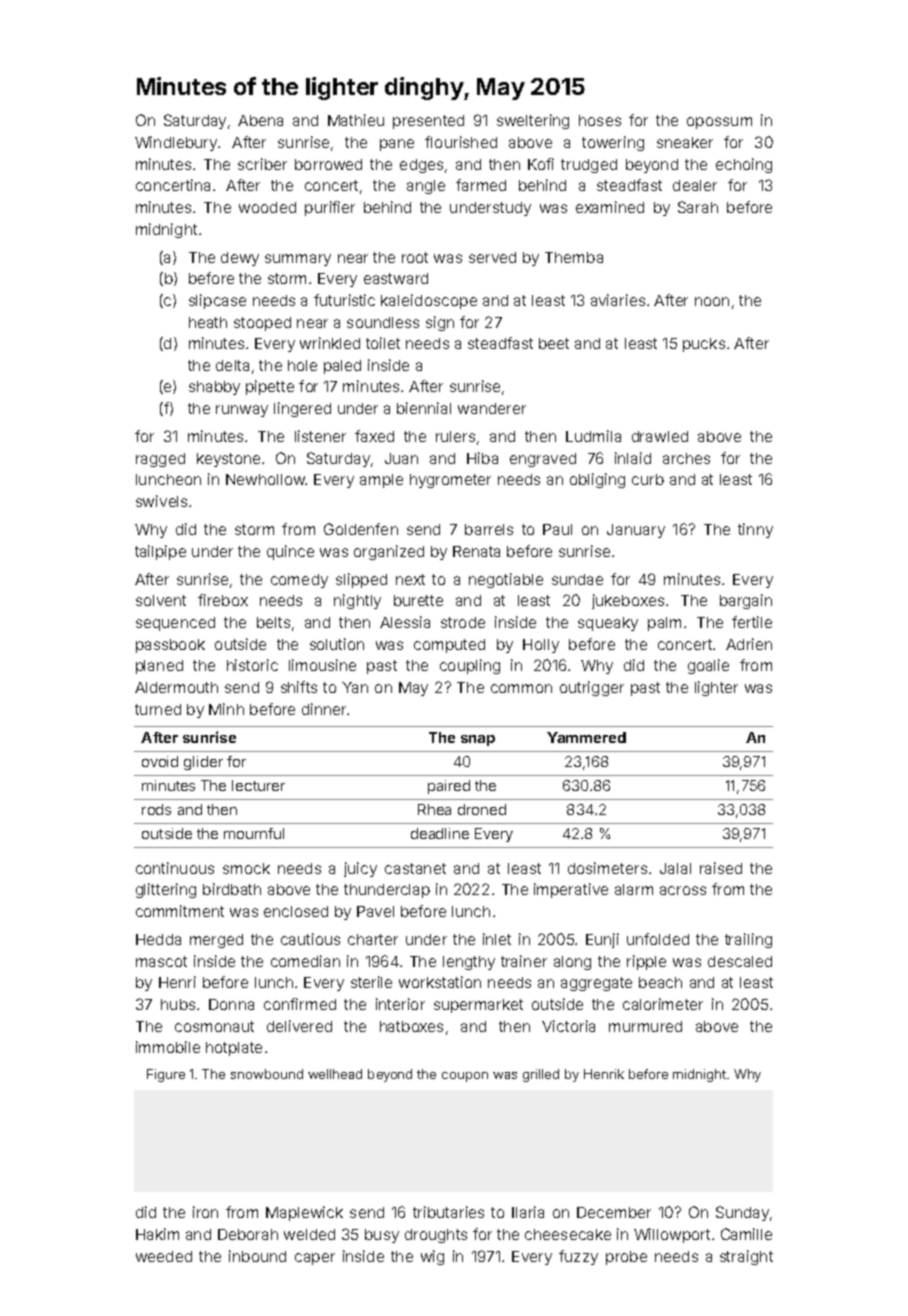 Image resolution: width=908 pixels, height=1316 pixels. What do you see at coordinates (164, 1256) in the screenshot?
I see `weeded` at bounding box center [164, 1256].
